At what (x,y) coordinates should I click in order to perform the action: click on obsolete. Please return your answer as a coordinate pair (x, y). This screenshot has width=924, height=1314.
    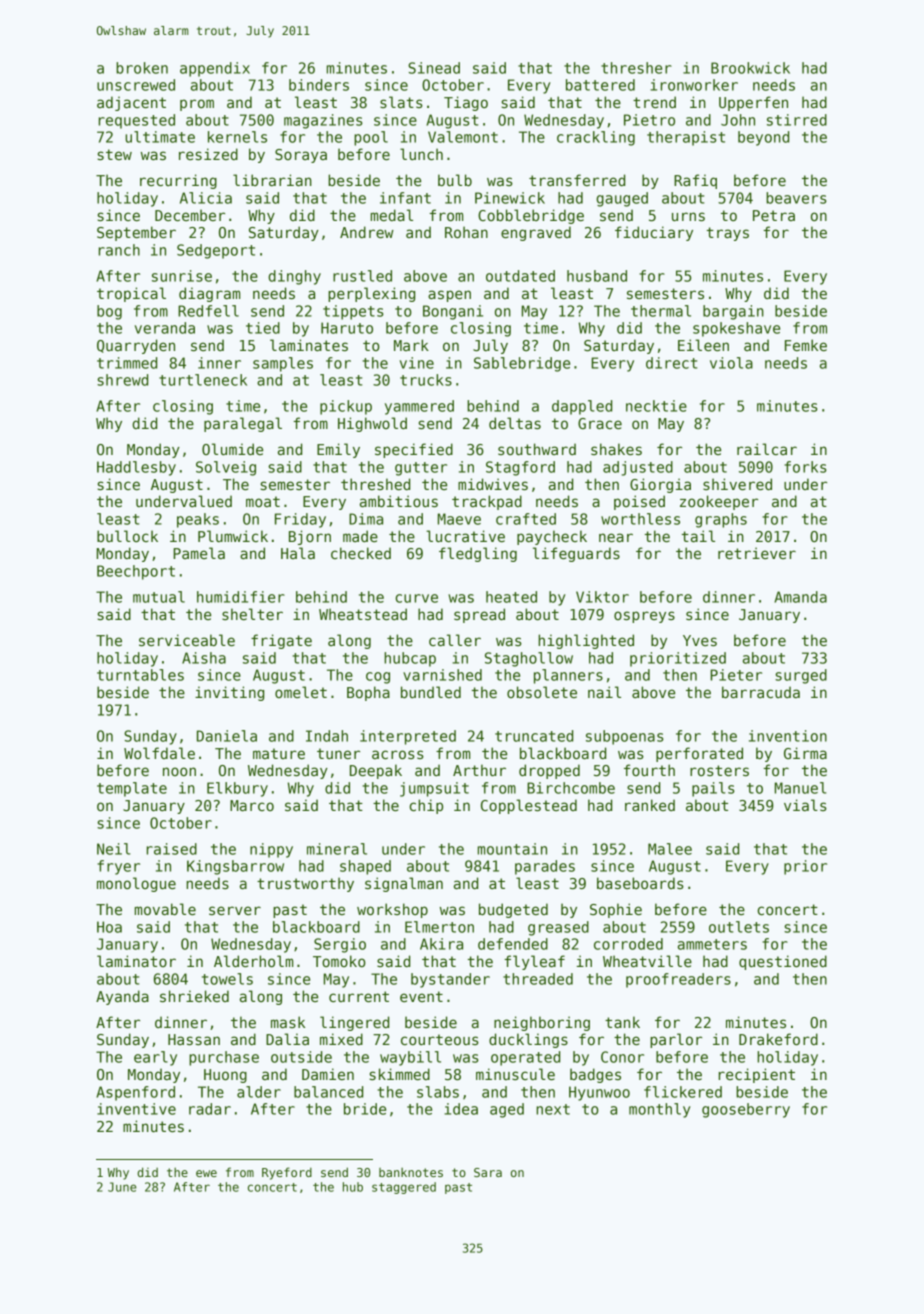
    Looking at the image, I should click on (542, 692).
